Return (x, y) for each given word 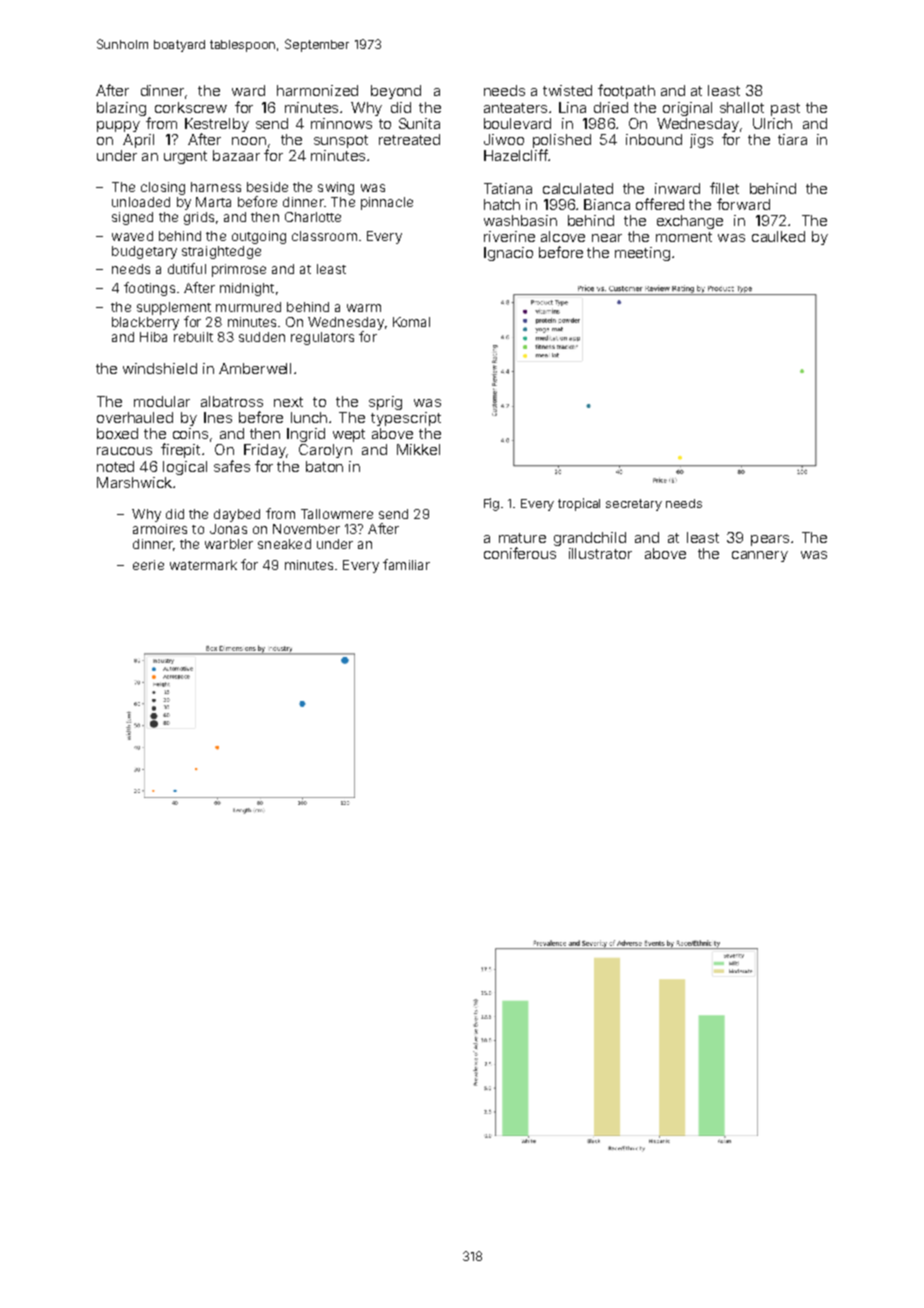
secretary (634, 505)
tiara (792, 139)
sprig (385, 403)
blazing (121, 109)
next (288, 402)
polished (562, 141)
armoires (160, 529)
